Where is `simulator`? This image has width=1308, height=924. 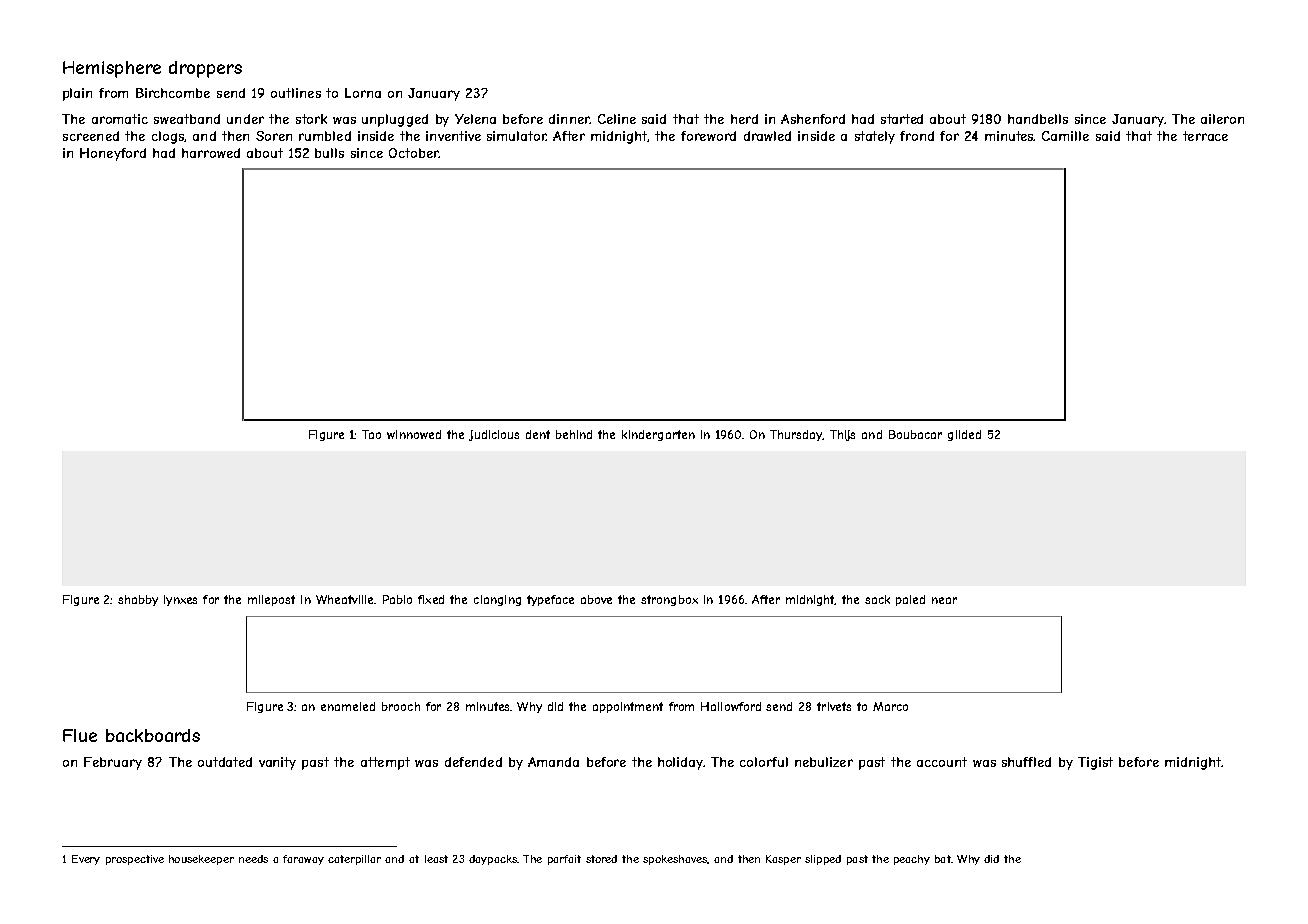
simulator is located at coordinates (516, 136).
